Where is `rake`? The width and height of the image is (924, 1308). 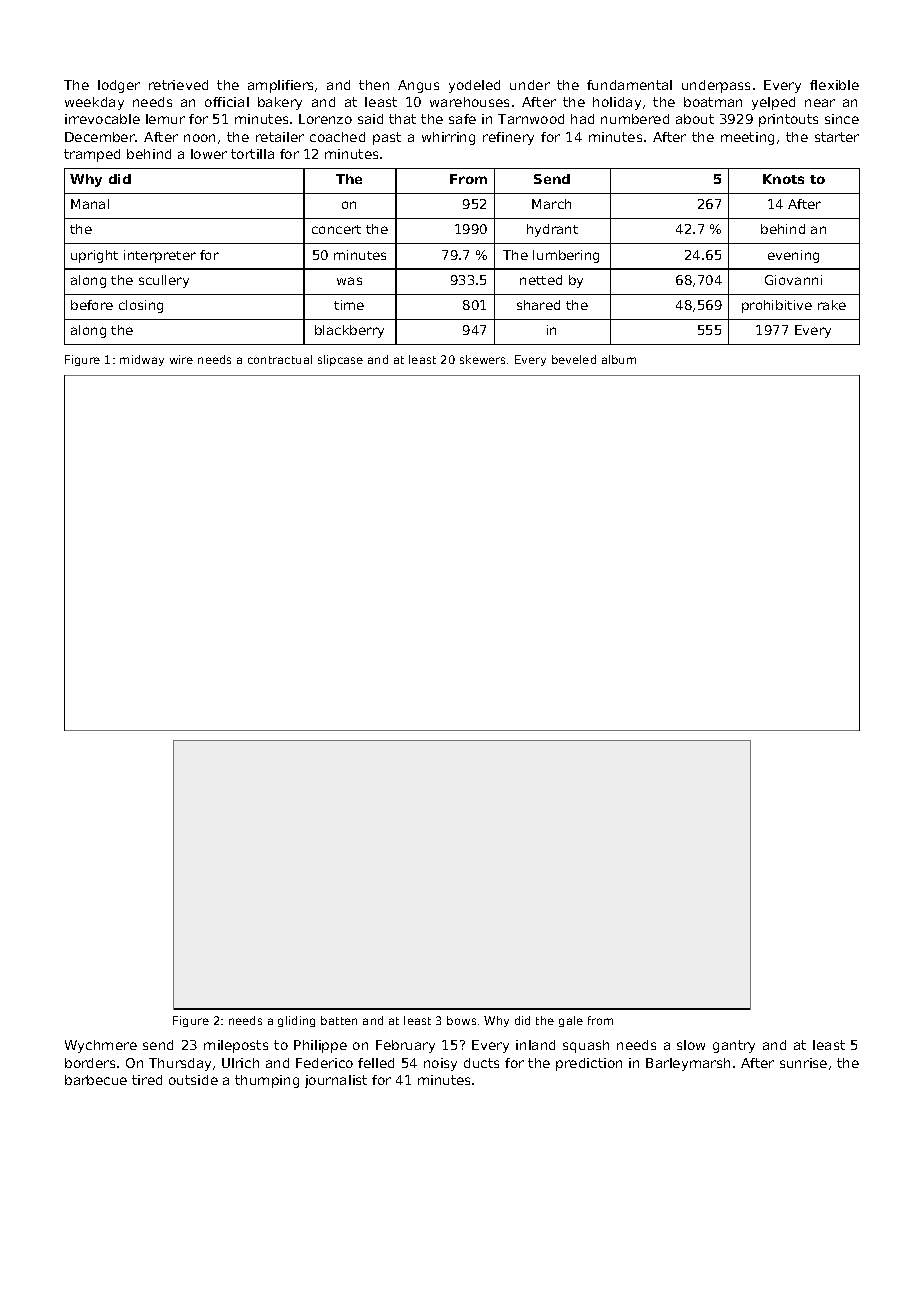 rake is located at coordinates (832, 305).
